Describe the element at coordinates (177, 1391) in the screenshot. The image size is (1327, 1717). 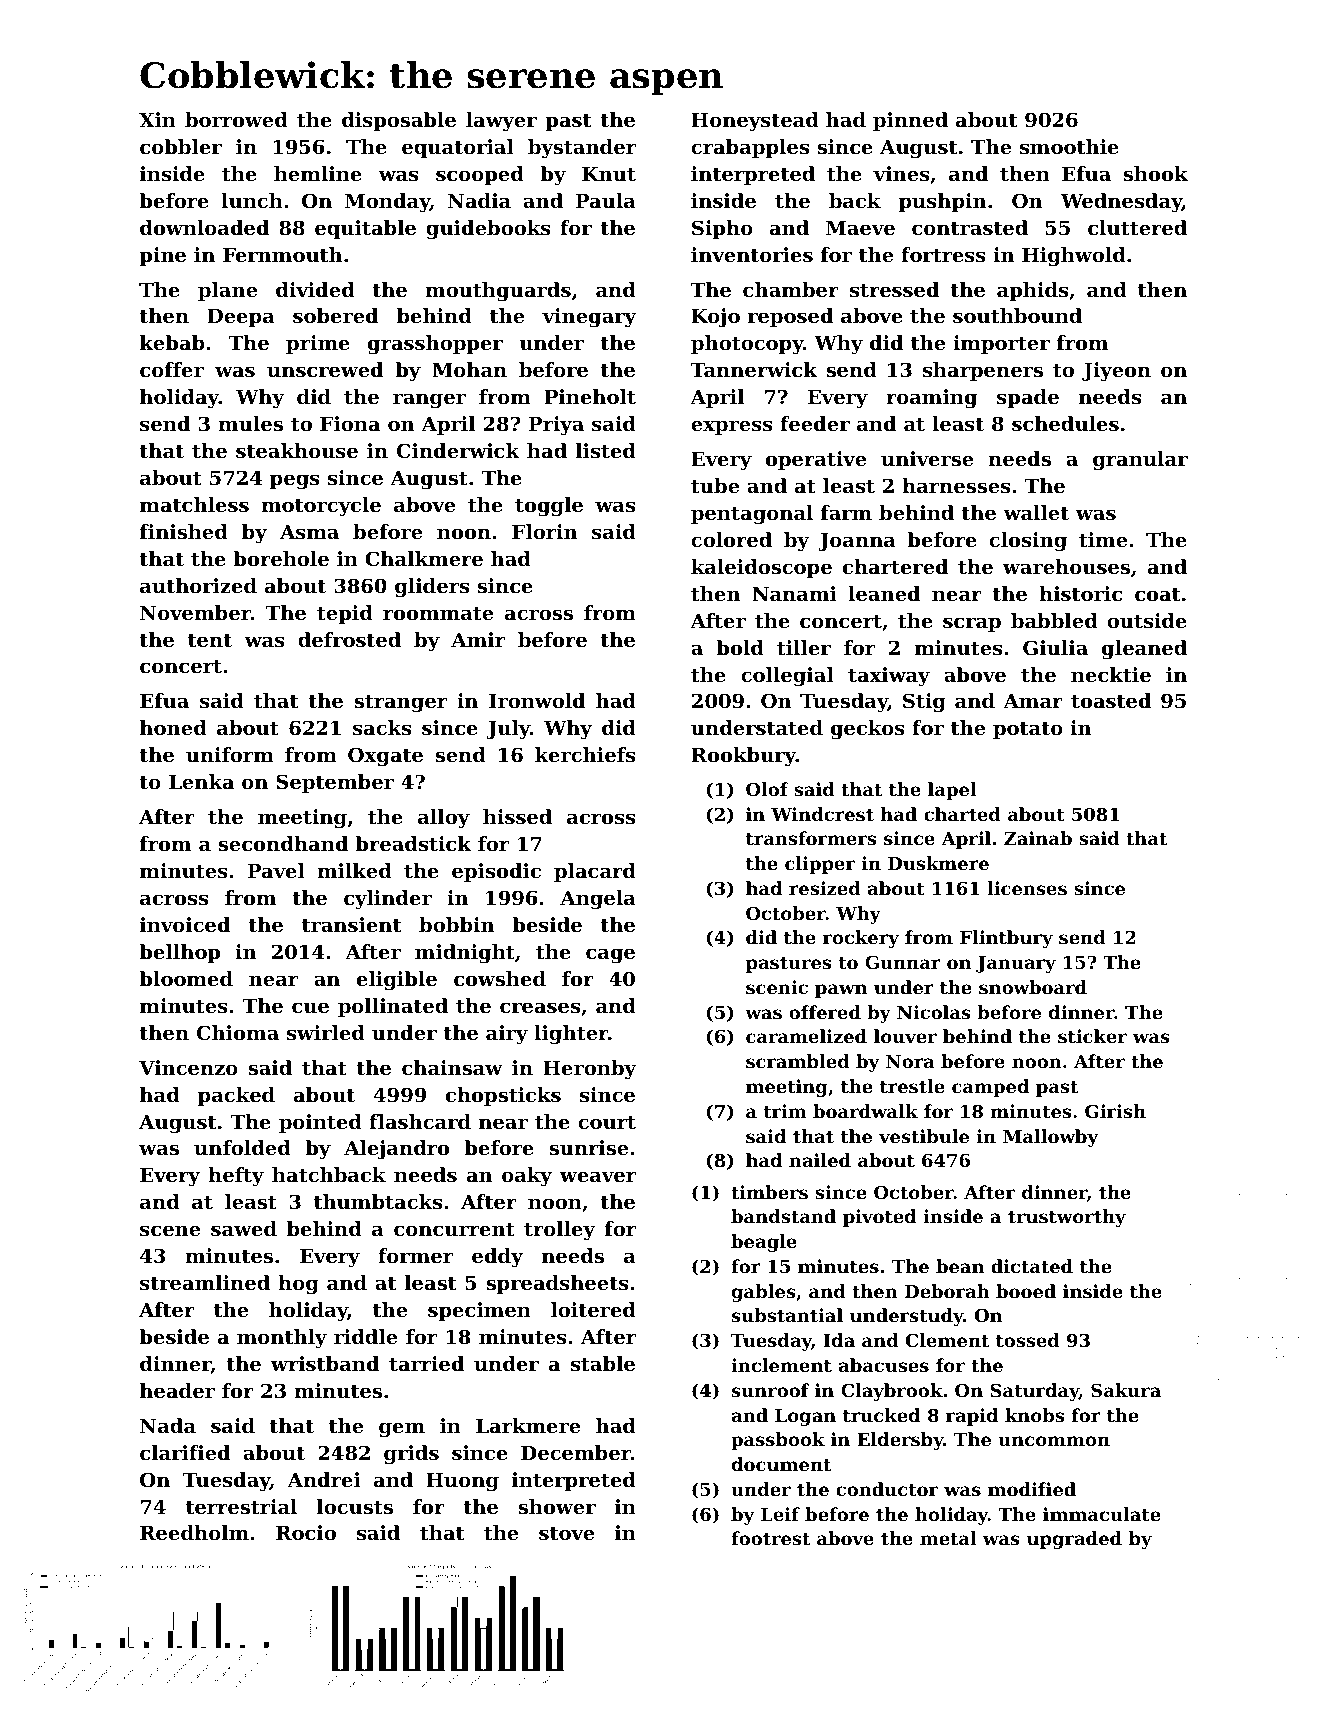
I see `header` at that location.
